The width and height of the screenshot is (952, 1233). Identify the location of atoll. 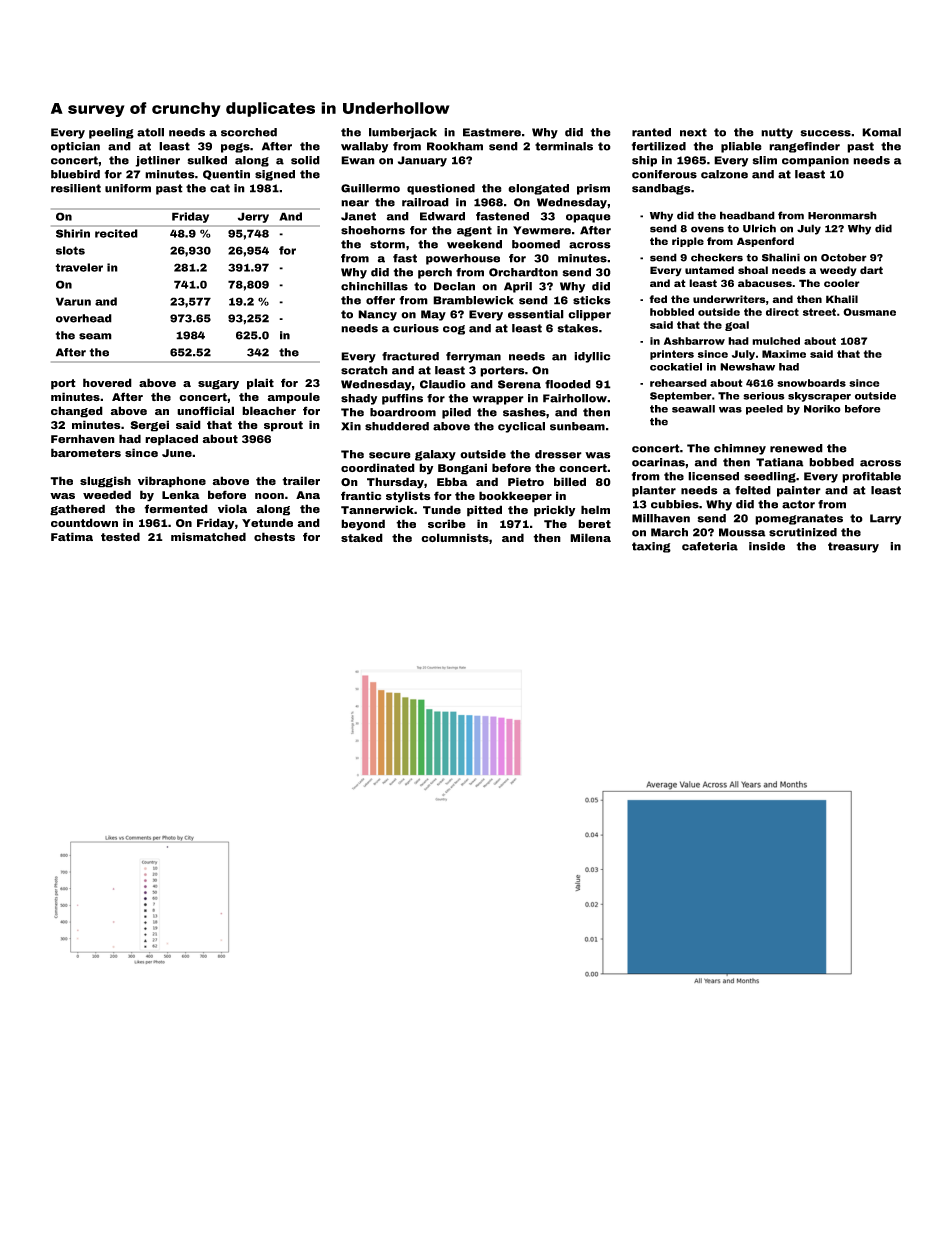
(150, 132).
